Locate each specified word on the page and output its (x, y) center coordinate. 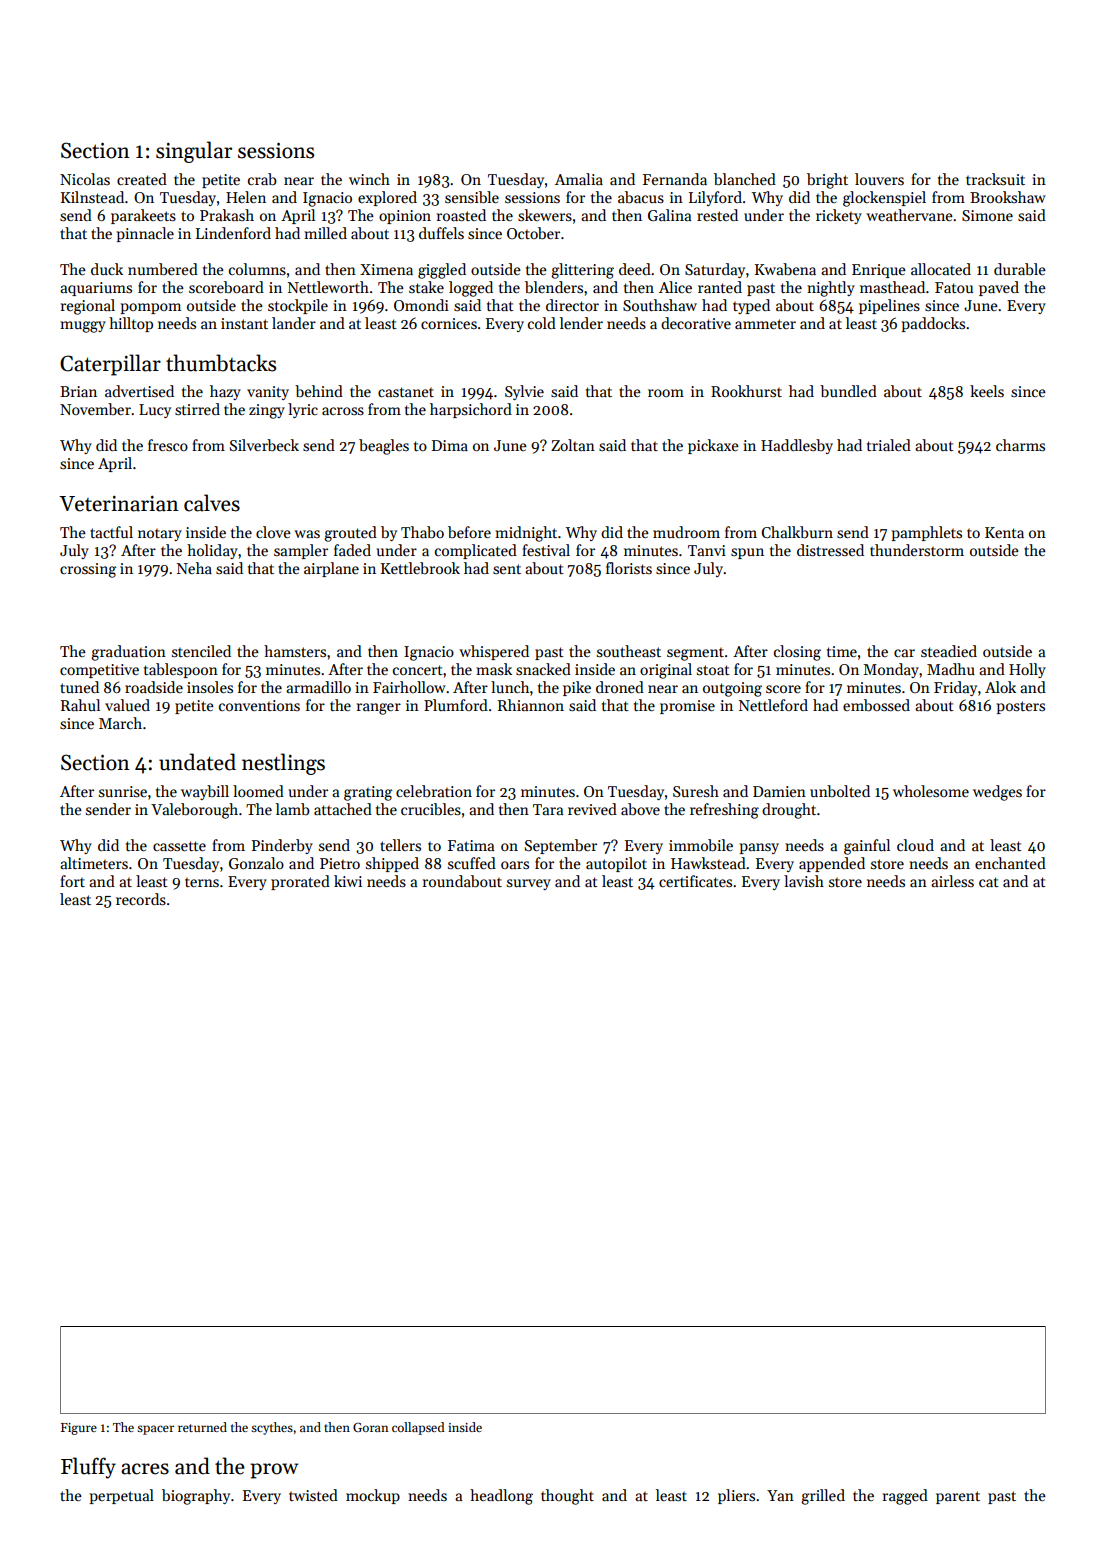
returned (202, 1427)
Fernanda (675, 179)
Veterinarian (119, 504)
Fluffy (88, 1468)
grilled (823, 1497)
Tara (548, 809)
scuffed (472, 863)
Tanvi (707, 550)
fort (72, 881)
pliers (736, 1496)
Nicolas (85, 179)
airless (952, 881)
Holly (1027, 670)
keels (987, 391)
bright (827, 181)
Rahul (80, 705)
